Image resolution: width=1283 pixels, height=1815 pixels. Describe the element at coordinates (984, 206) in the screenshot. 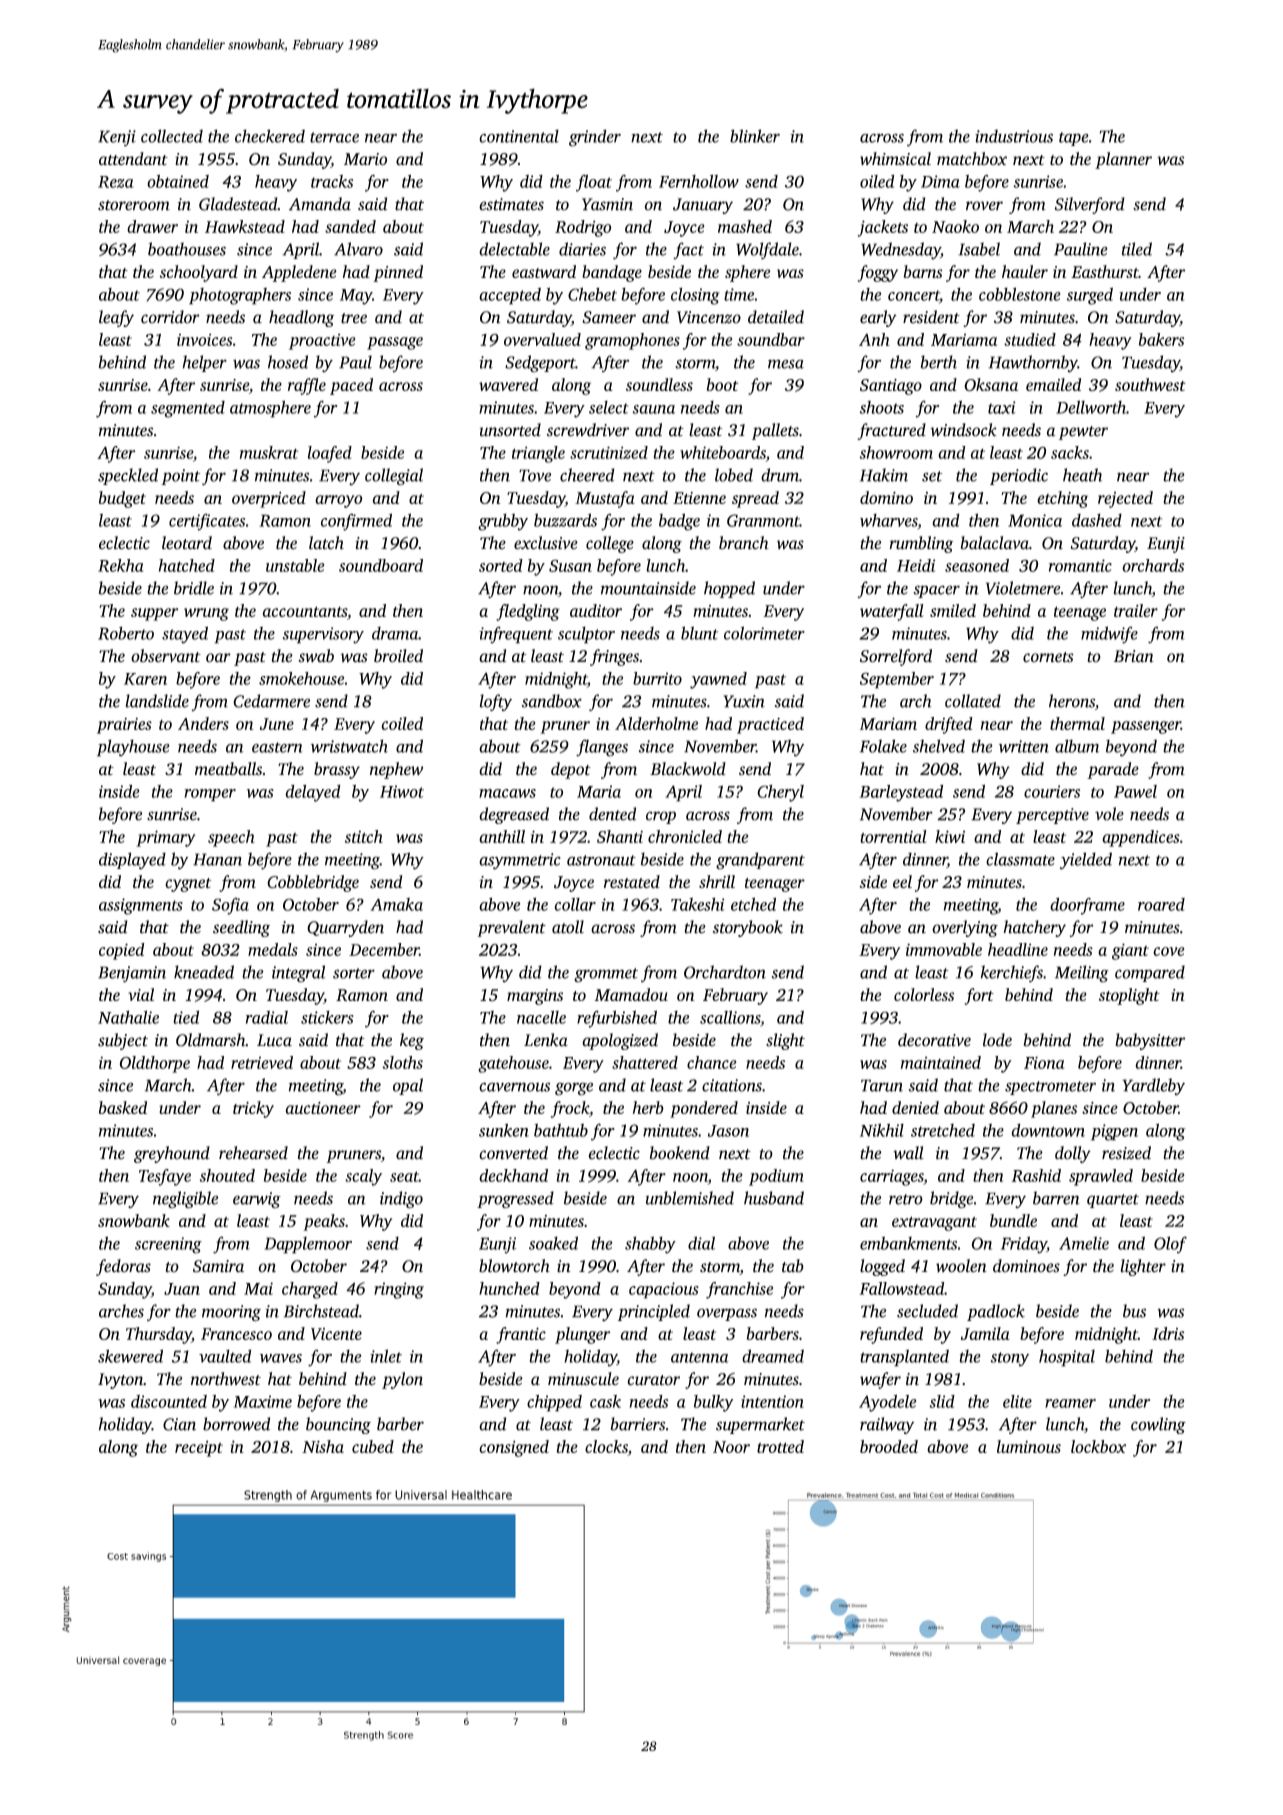

I see `rover` at that location.
